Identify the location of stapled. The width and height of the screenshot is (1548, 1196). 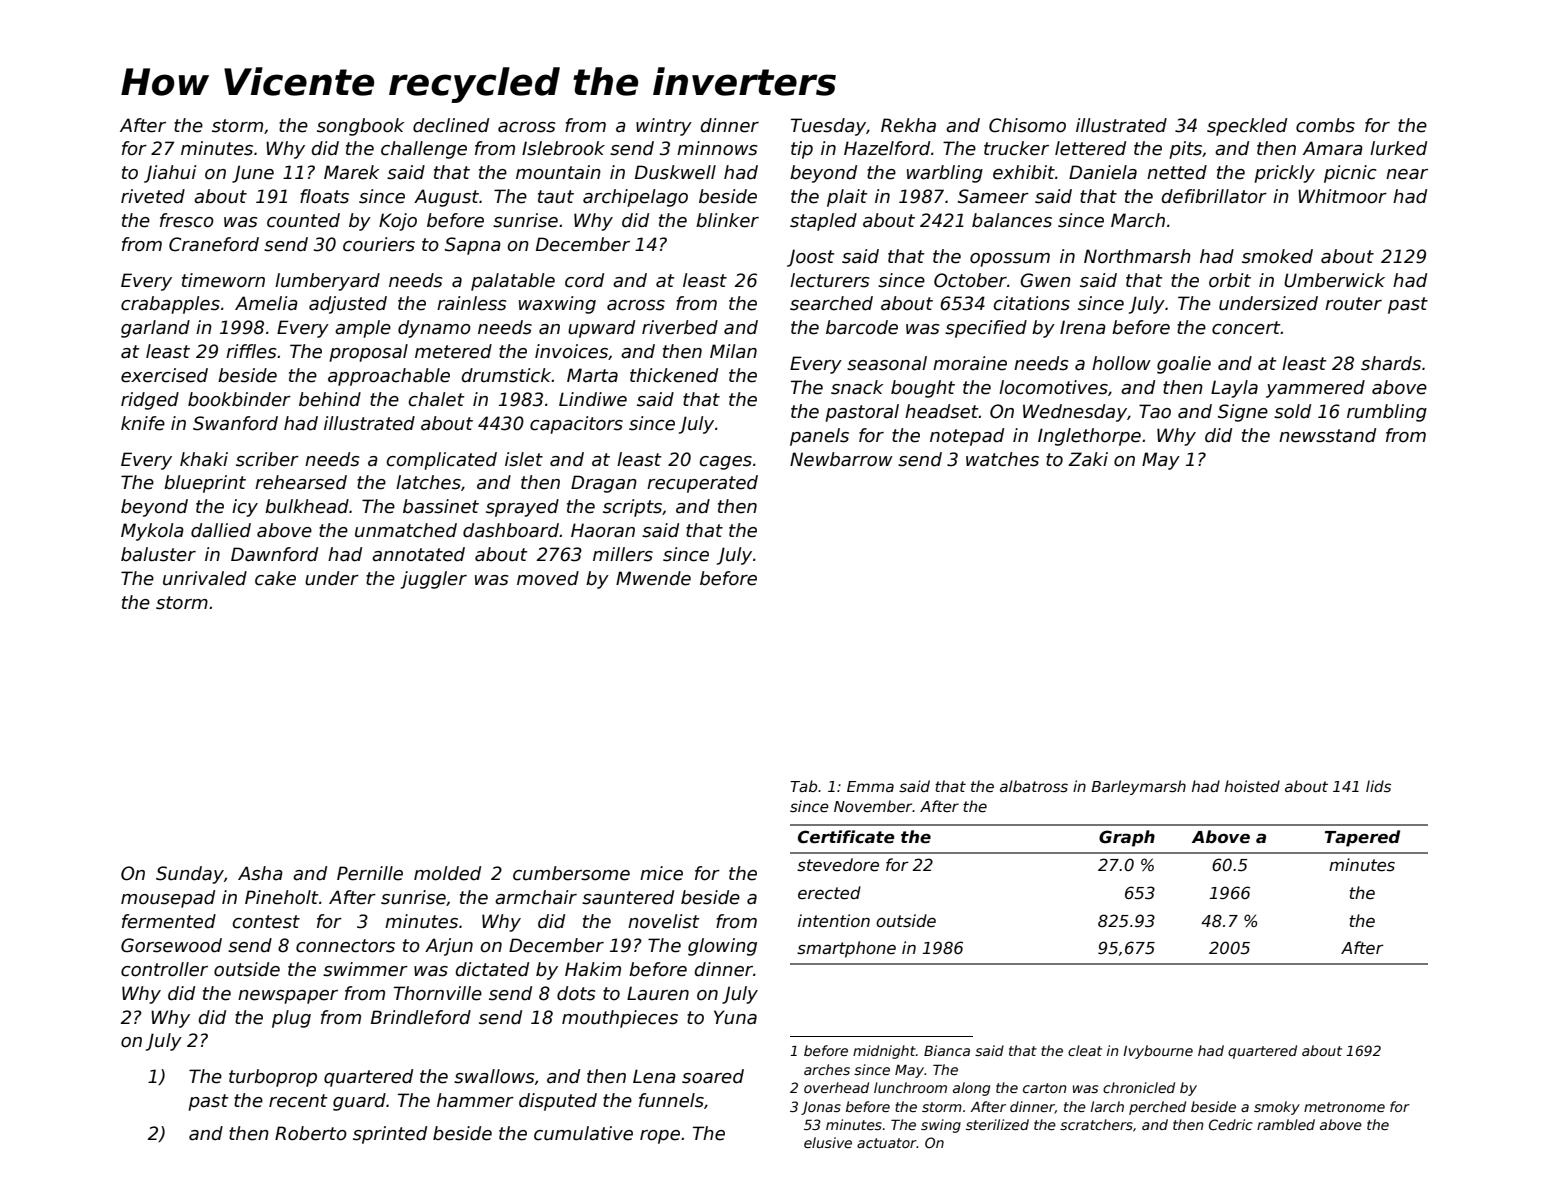
(823, 222).
